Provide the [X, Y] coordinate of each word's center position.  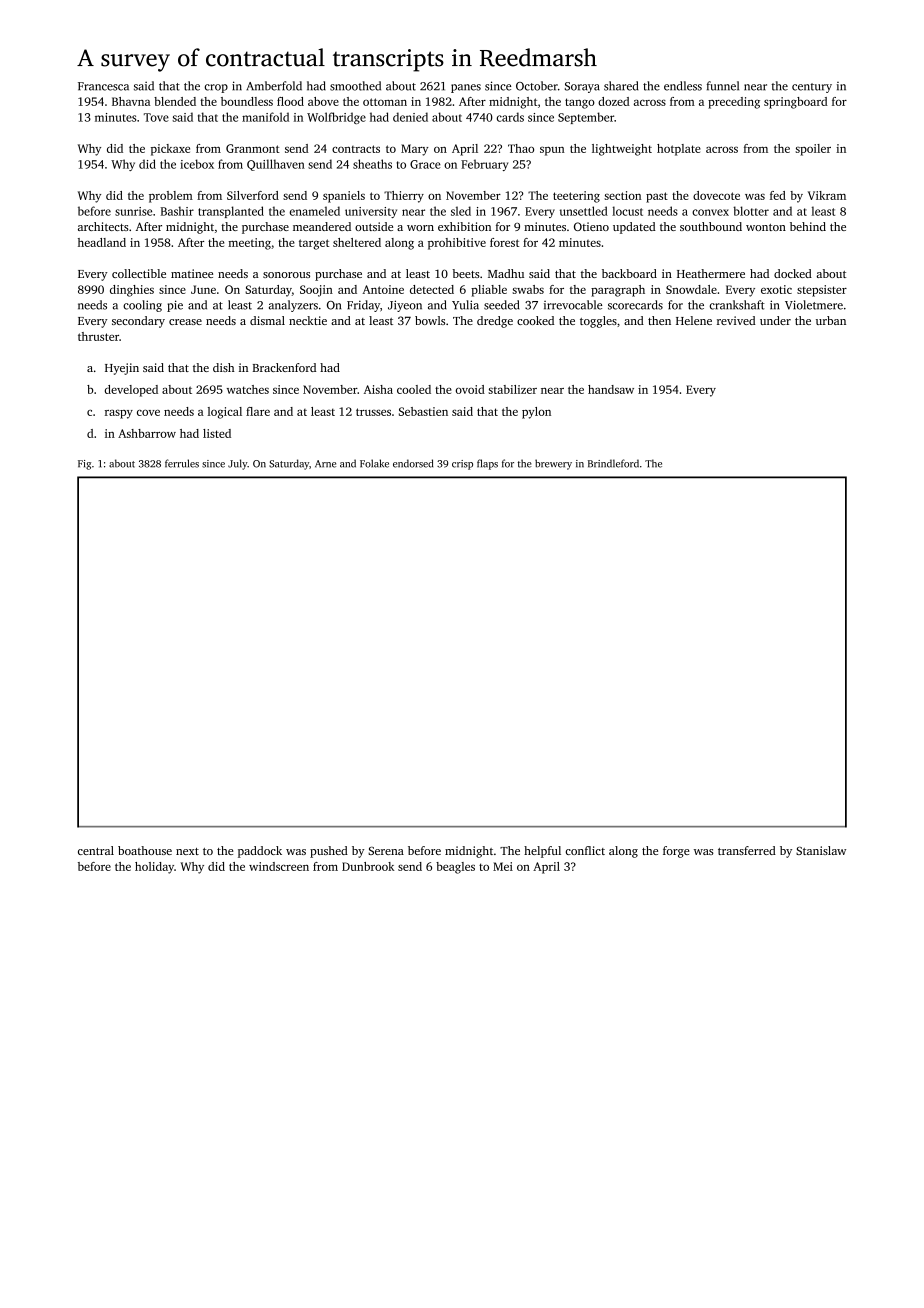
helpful [542, 852]
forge [676, 852]
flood [290, 101]
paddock [260, 852]
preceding [734, 103]
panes [466, 88]
